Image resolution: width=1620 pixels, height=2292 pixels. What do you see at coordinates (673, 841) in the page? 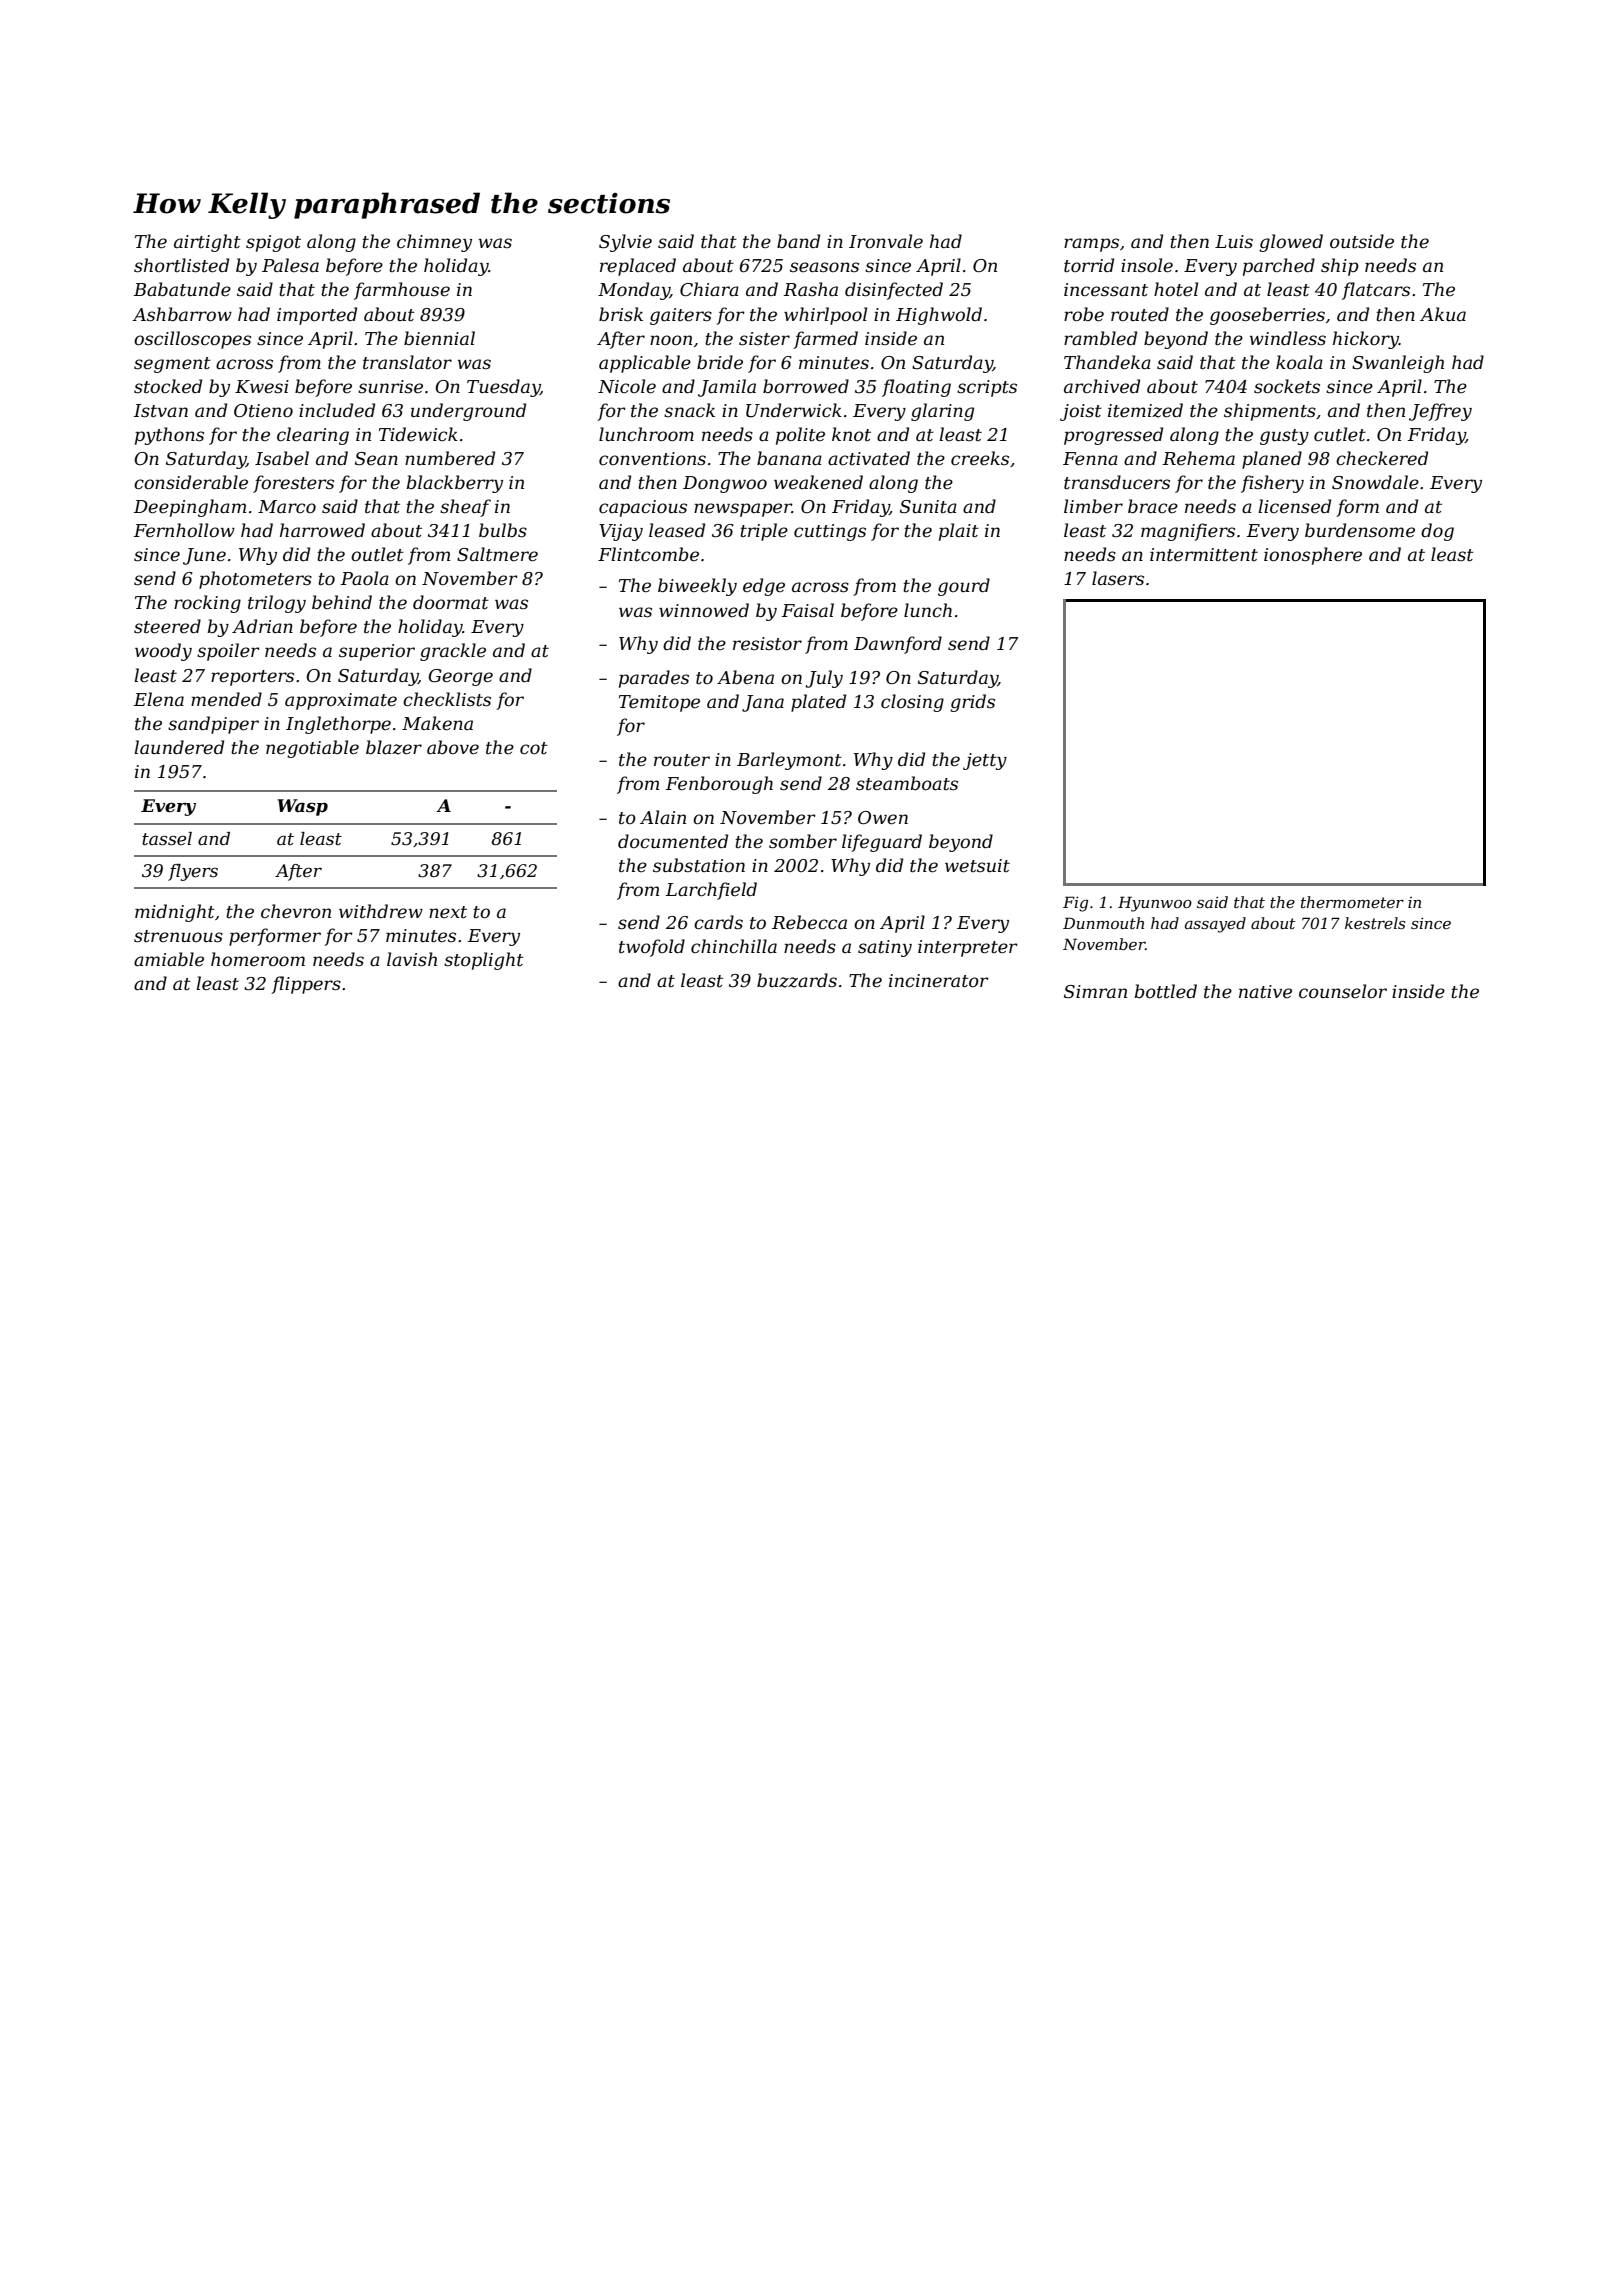
I see `documented` at bounding box center [673, 841].
